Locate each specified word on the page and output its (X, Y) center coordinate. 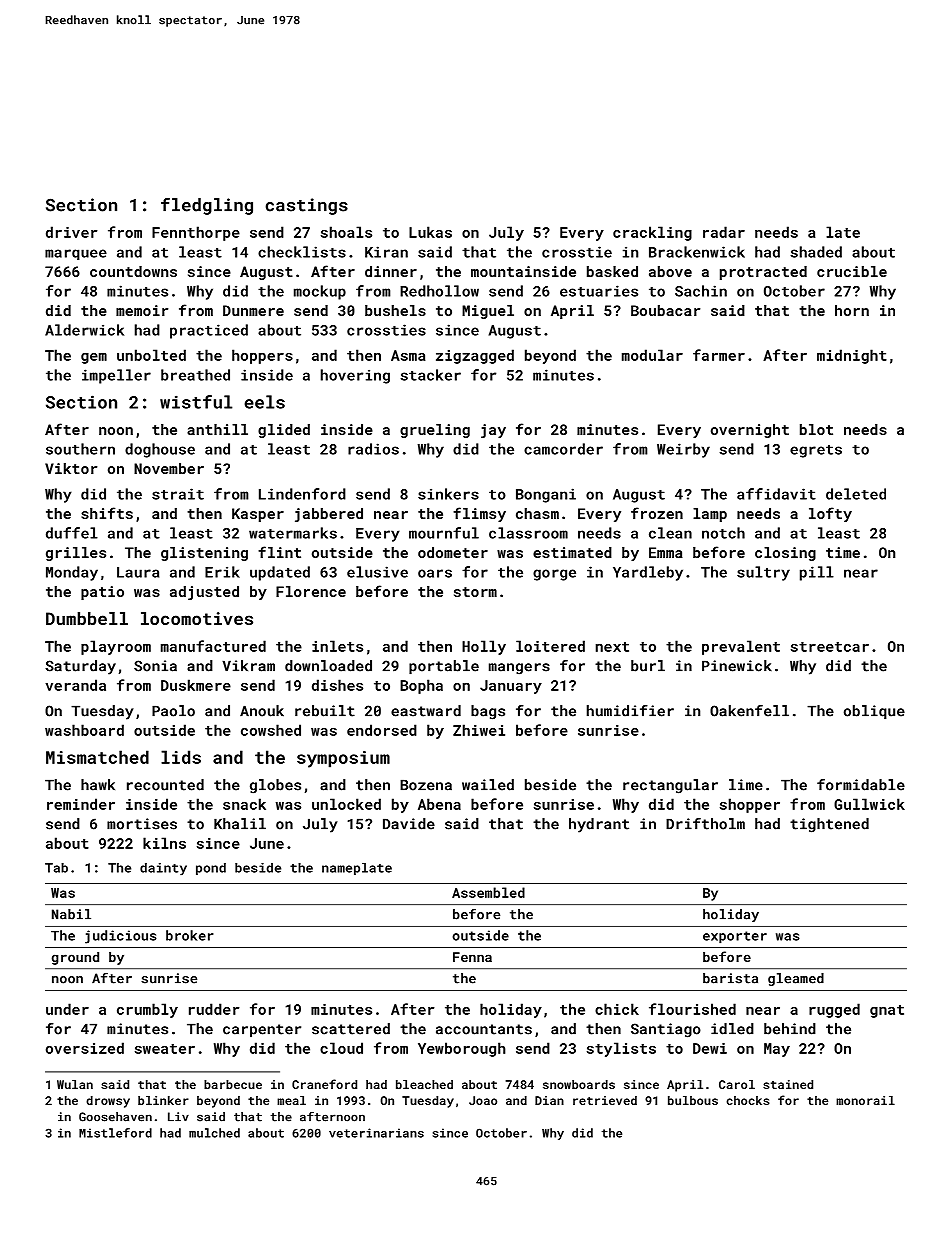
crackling (652, 233)
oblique (874, 712)
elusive (377, 572)
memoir (142, 310)
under (67, 1009)
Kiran (386, 252)
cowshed (271, 730)
